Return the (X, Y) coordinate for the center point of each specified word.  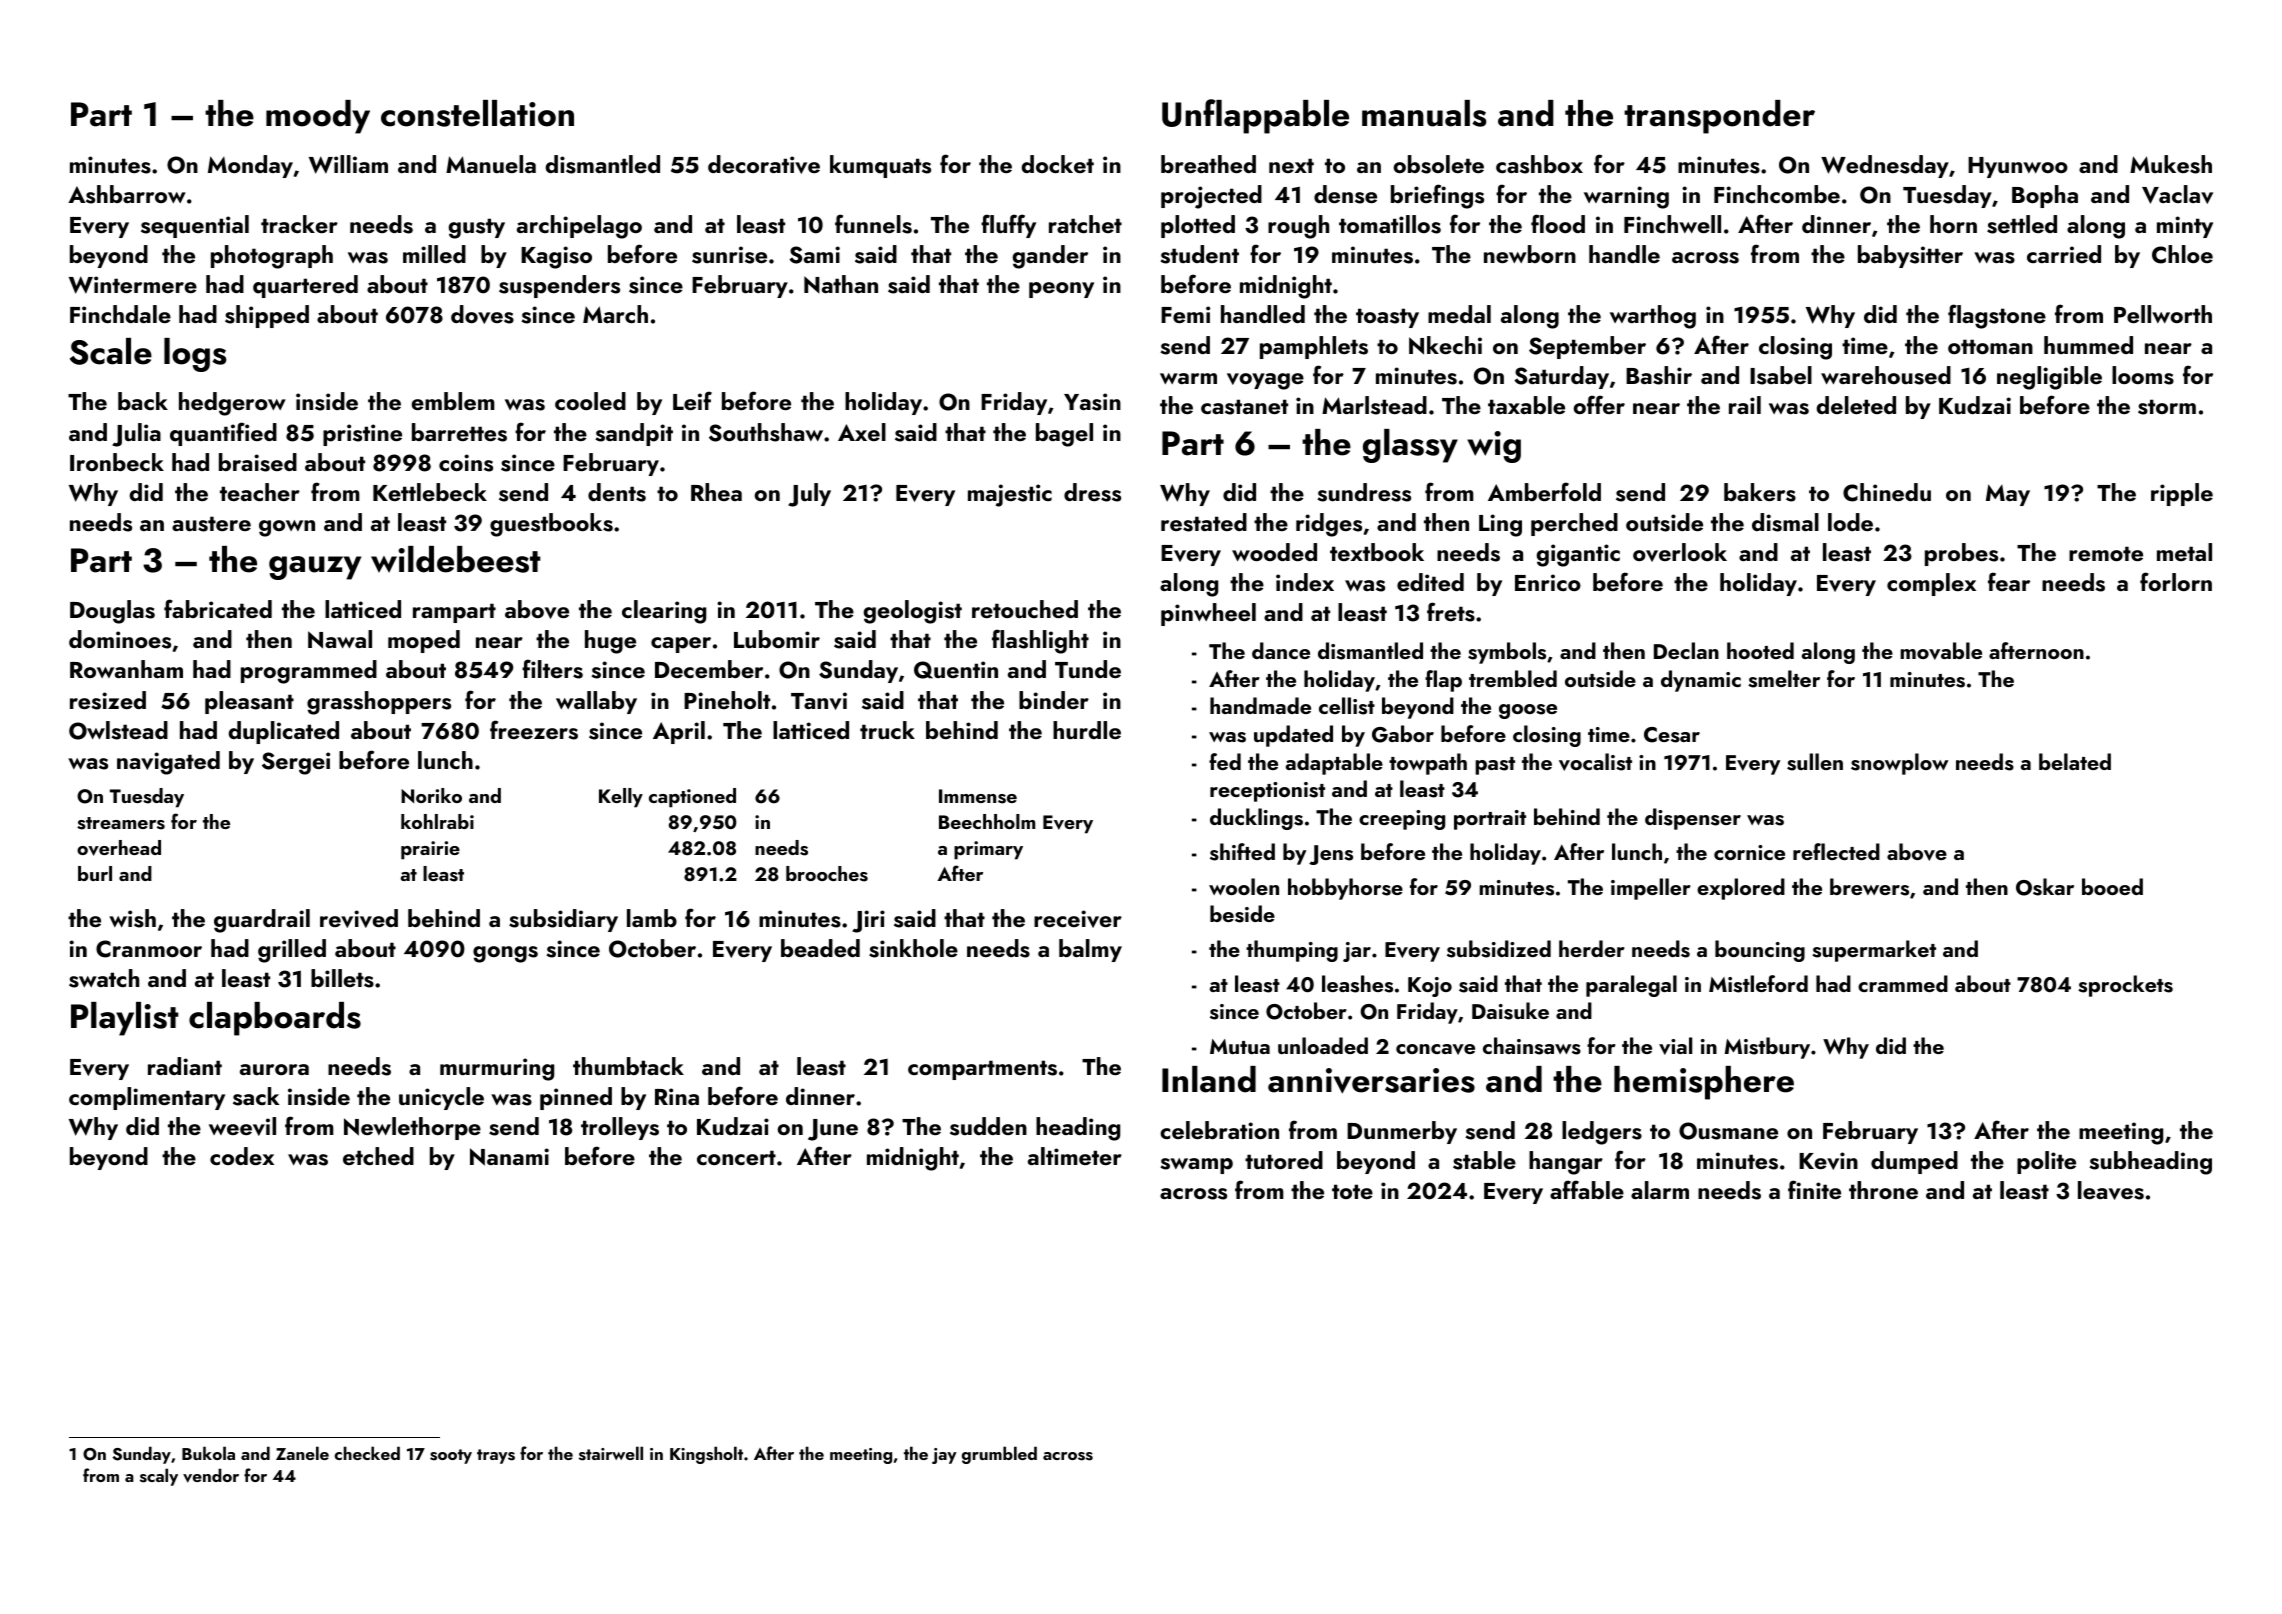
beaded (820, 948)
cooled (590, 401)
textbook (1377, 552)
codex (242, 1156)
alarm (1660, 1190)
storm (2167, 407)
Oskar (2045, 887)
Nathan (841, 284)
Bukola (208, 1453)
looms (2143, 375)
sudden (988, 1126)
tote (1352, 1191)
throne (1883, 1190)
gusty (476, 228)
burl (95, 873)
